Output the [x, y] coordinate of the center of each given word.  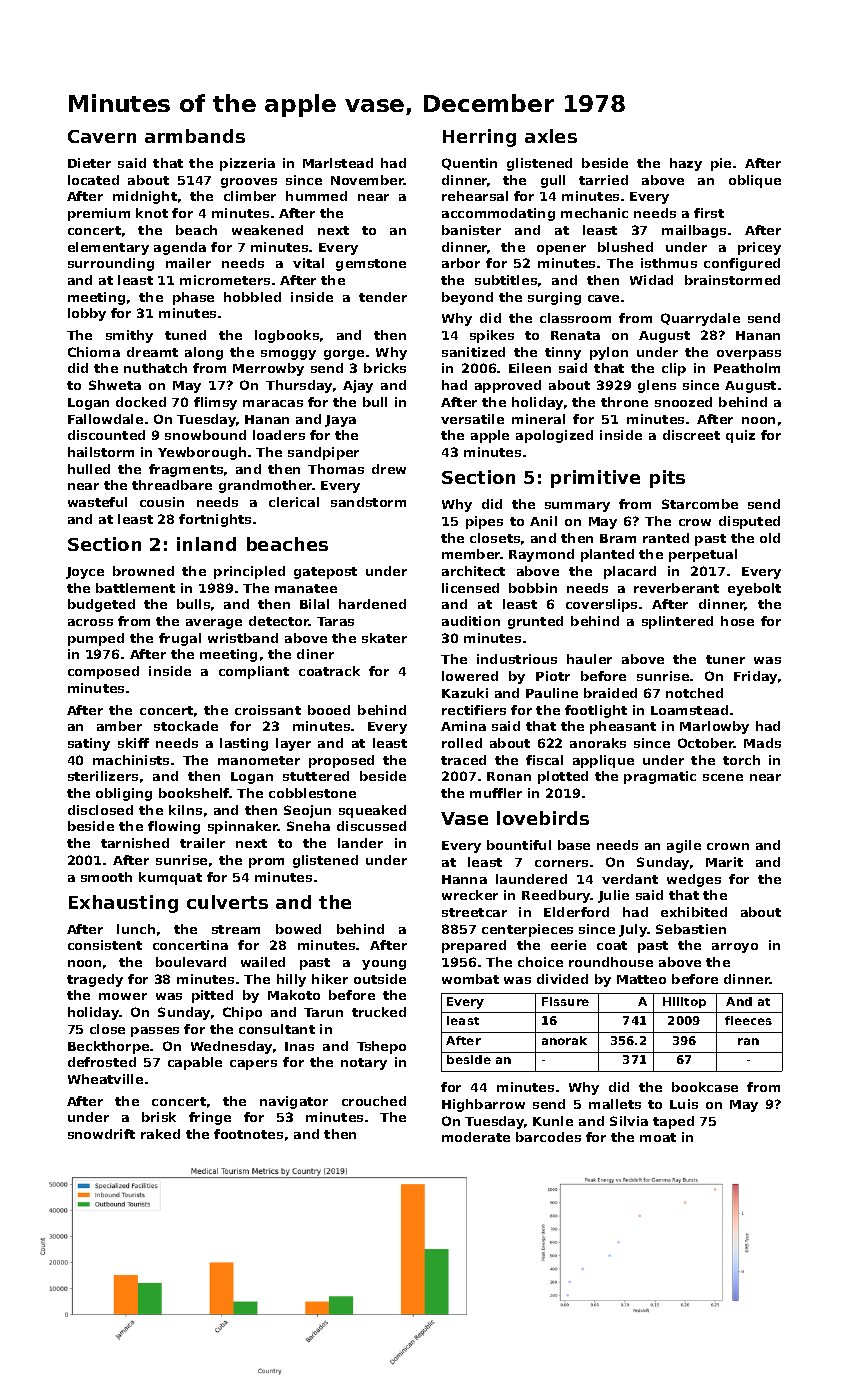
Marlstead [338, 163]
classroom [575, 318]
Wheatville [105, 1079]
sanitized [473, 352]
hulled [89, 469]
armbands [195, 136]
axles [551, 136]
